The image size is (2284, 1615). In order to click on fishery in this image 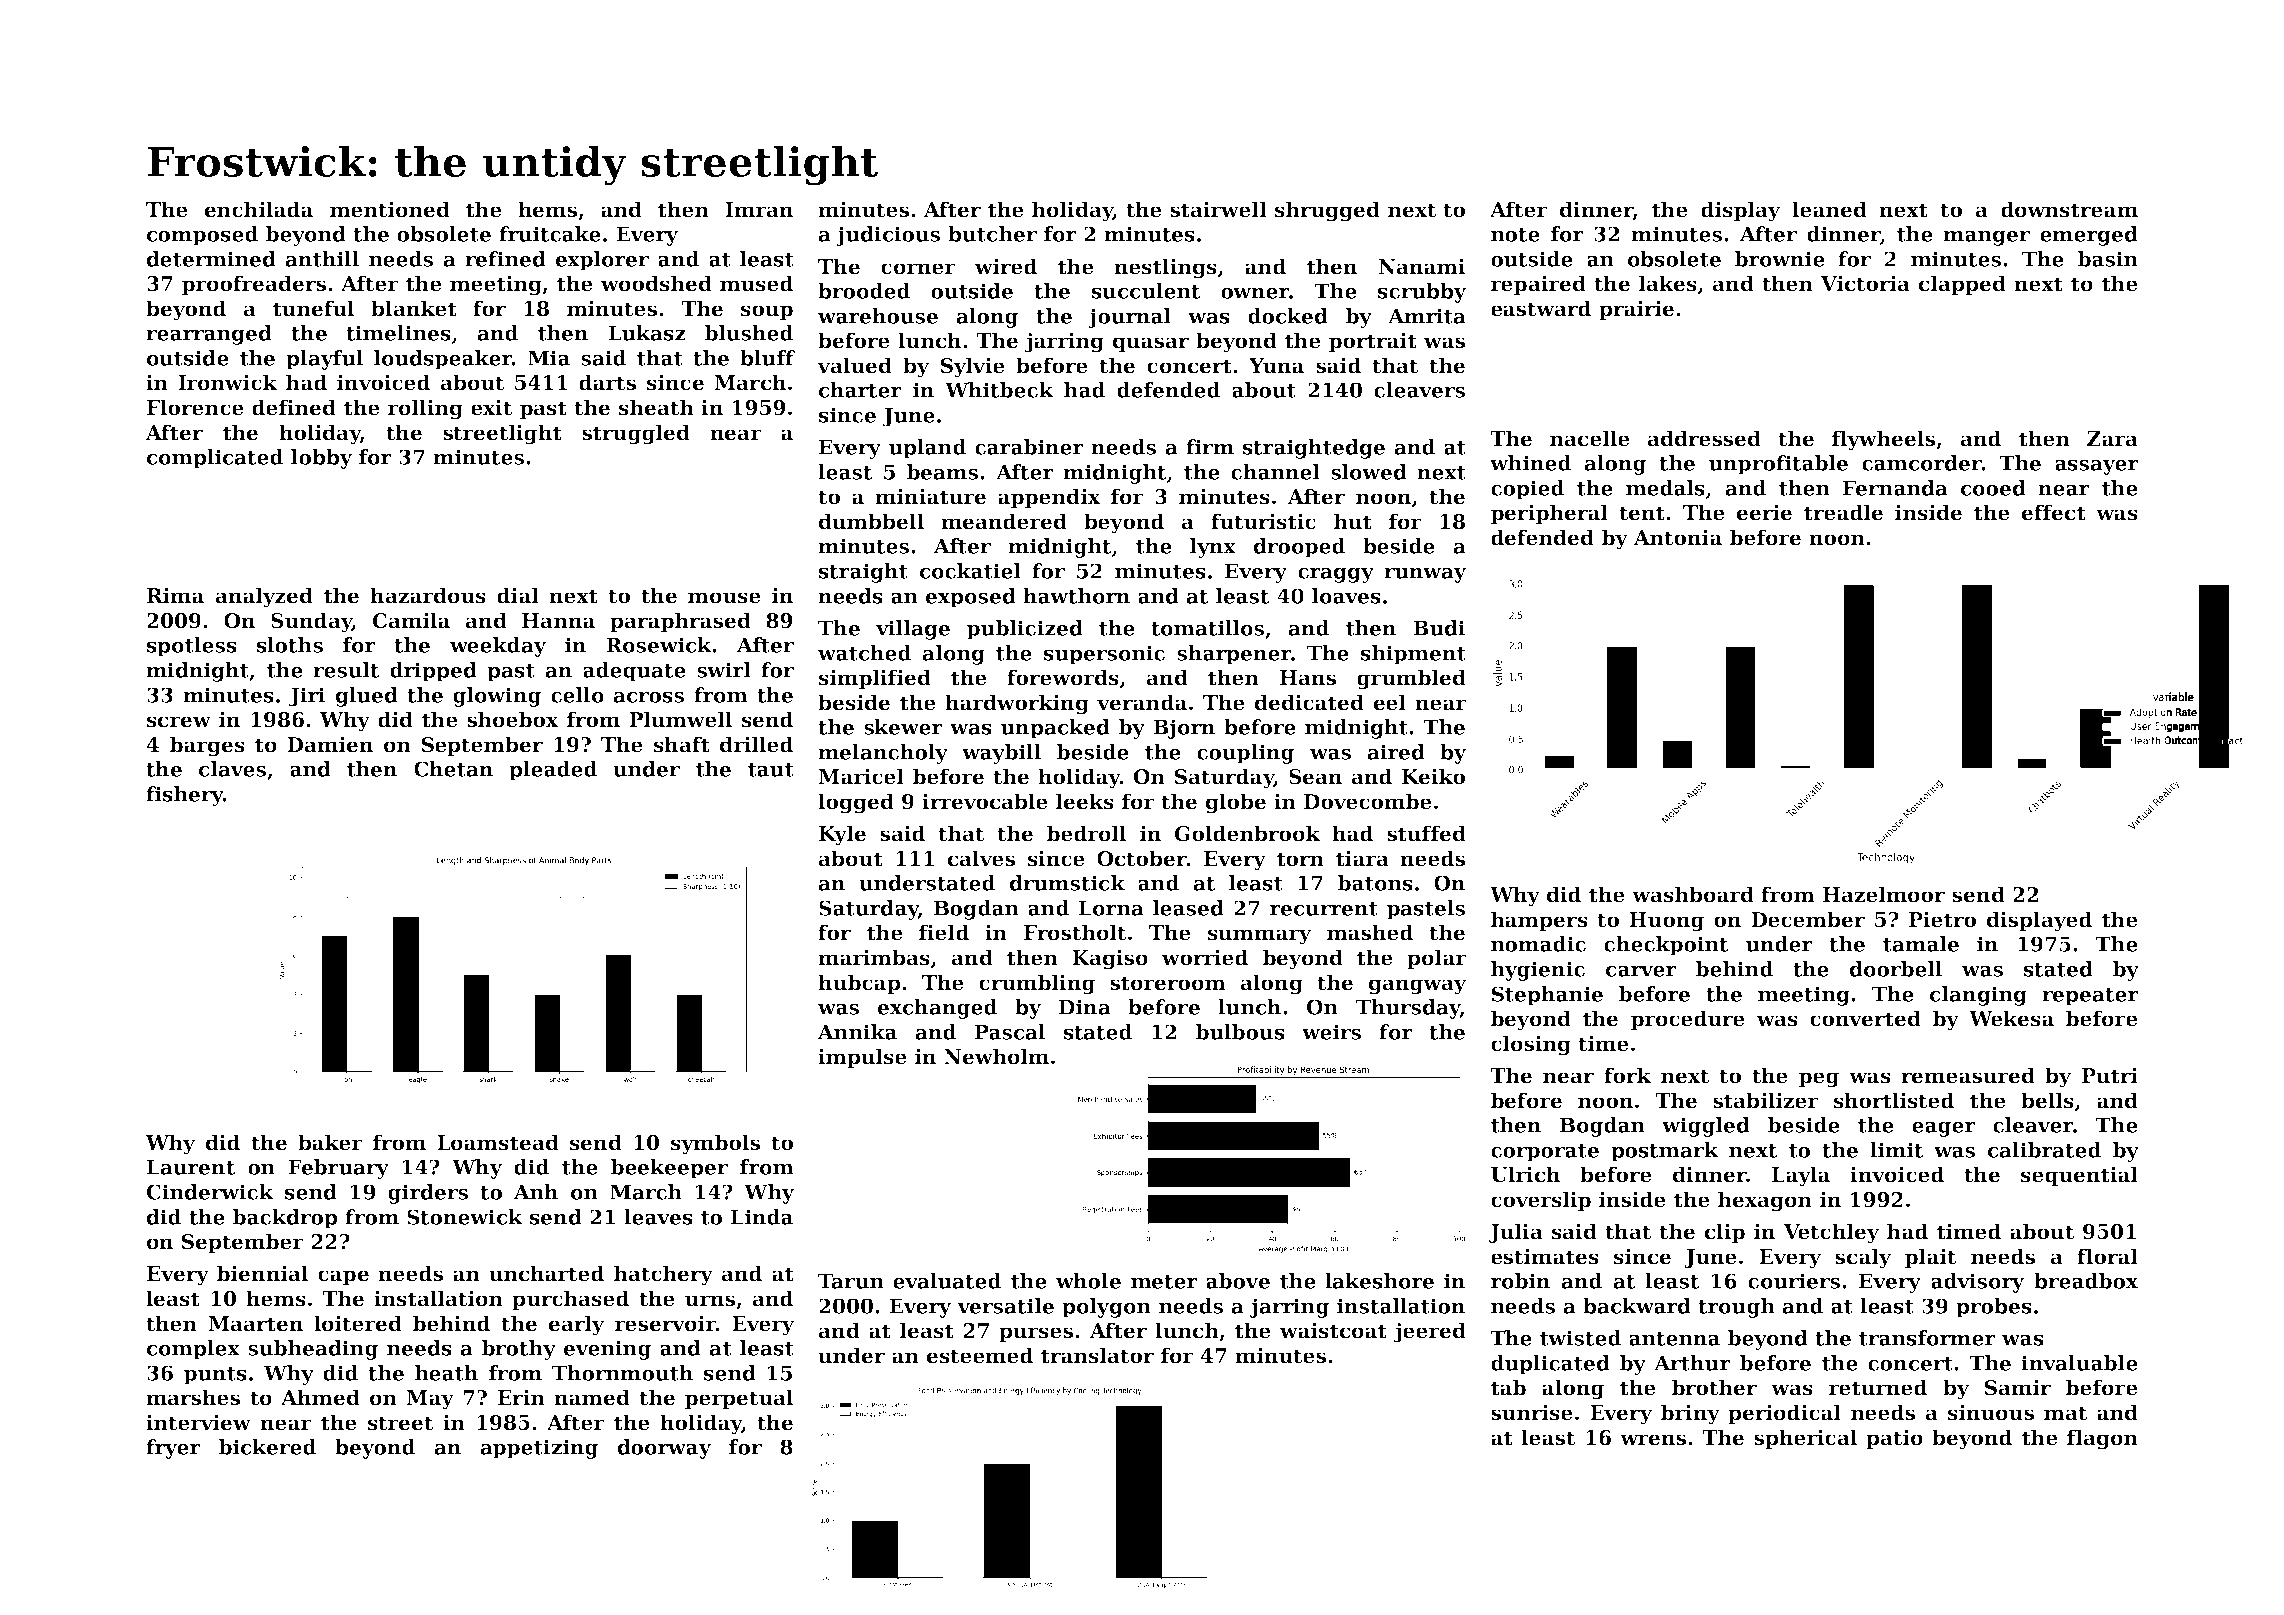, I will do `click(184, 796)`.
